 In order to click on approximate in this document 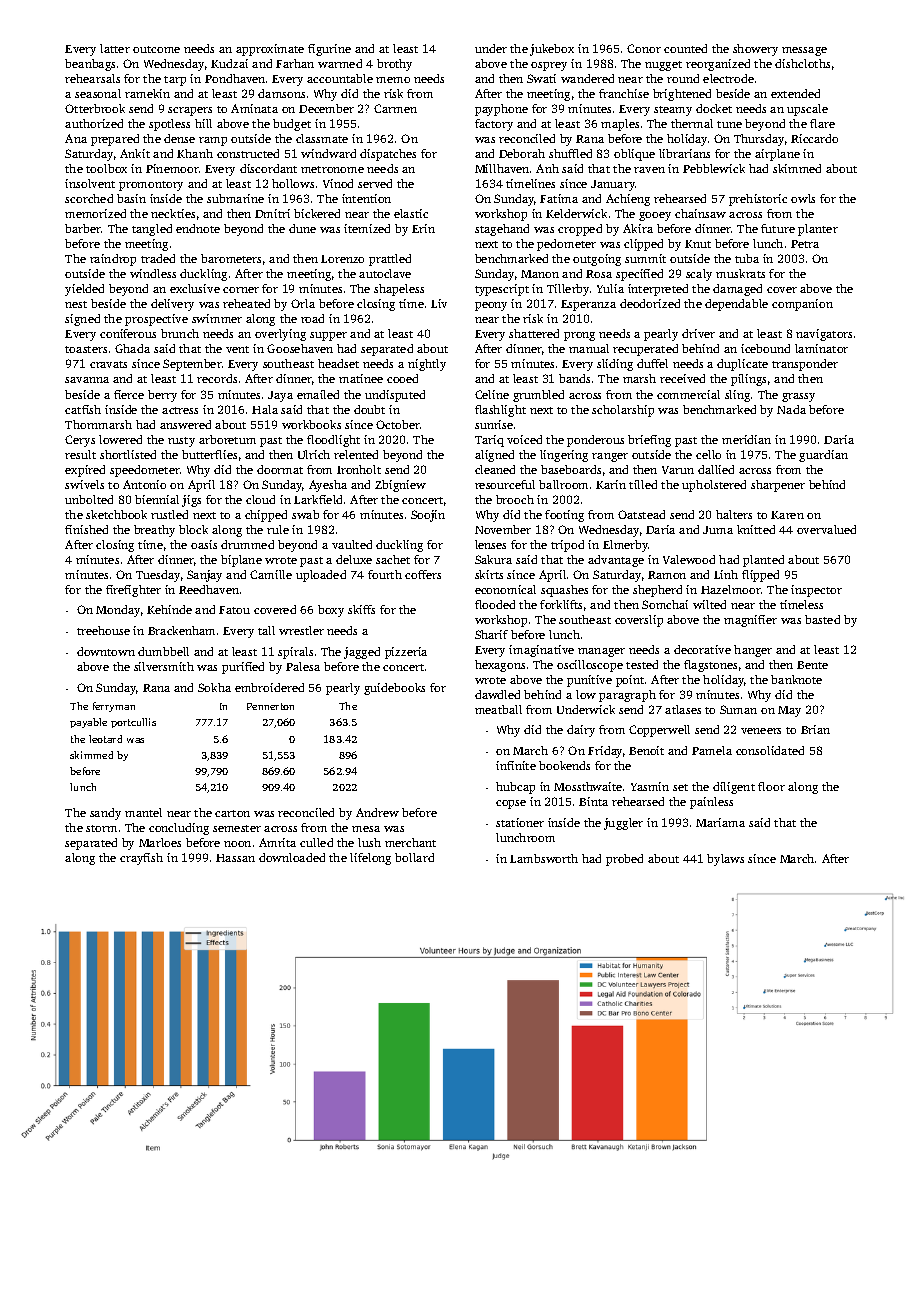, I will do `click(270, 50)`.
